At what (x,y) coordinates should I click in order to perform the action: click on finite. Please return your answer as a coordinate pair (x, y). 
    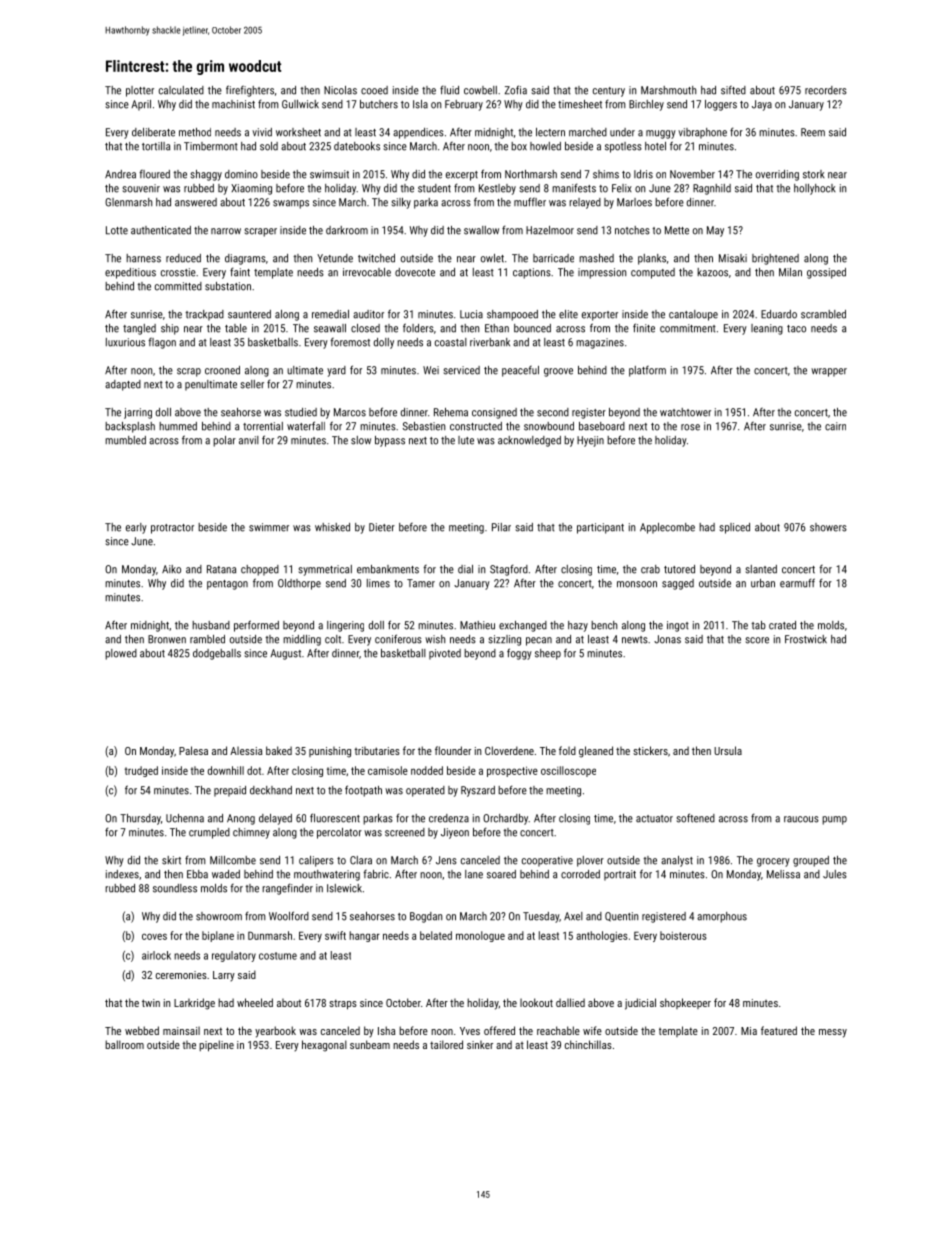
    Looking at the image, I should click on (644, 328).
